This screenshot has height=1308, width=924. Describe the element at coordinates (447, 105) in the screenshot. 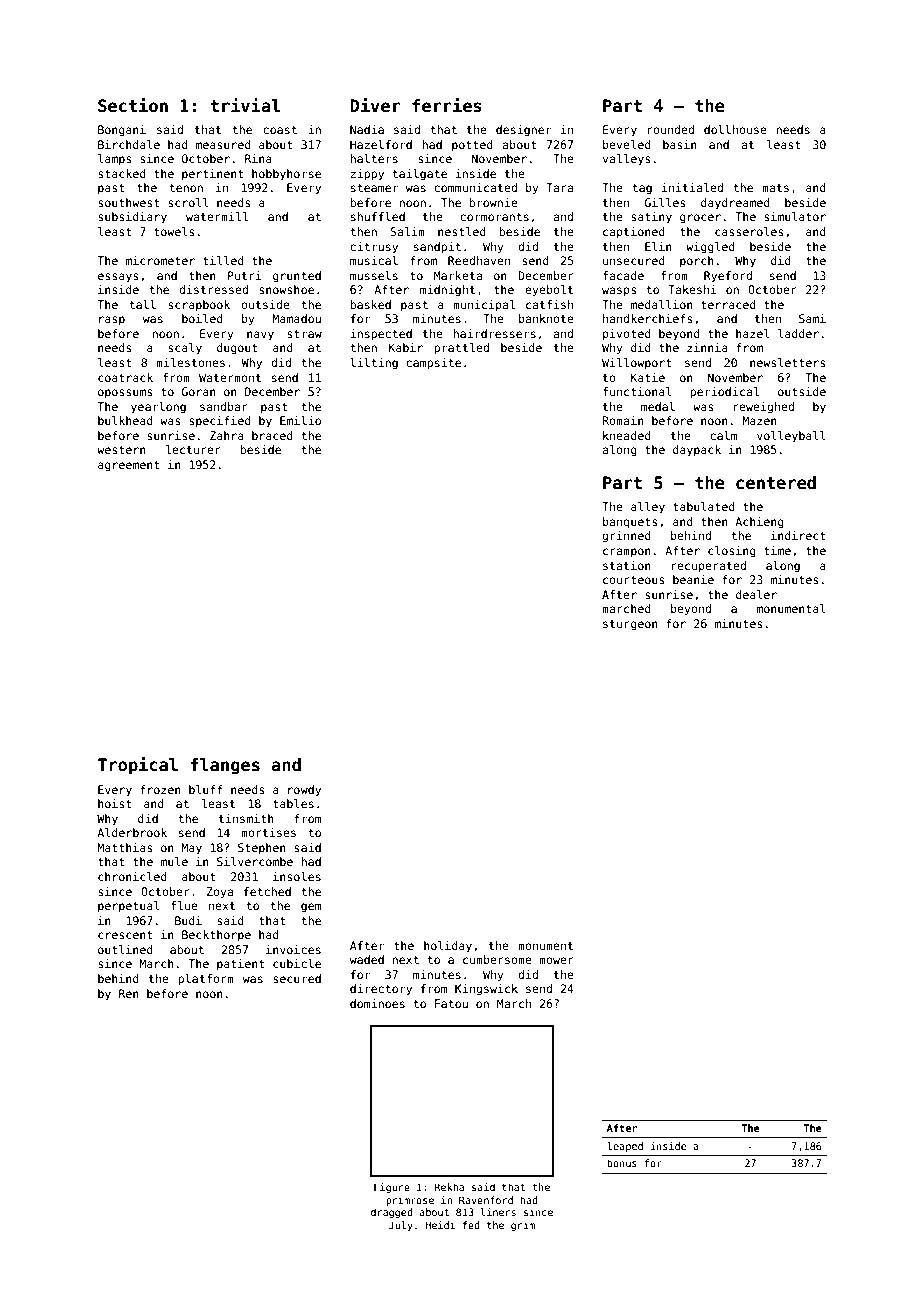

I see `ferries` at that location.
